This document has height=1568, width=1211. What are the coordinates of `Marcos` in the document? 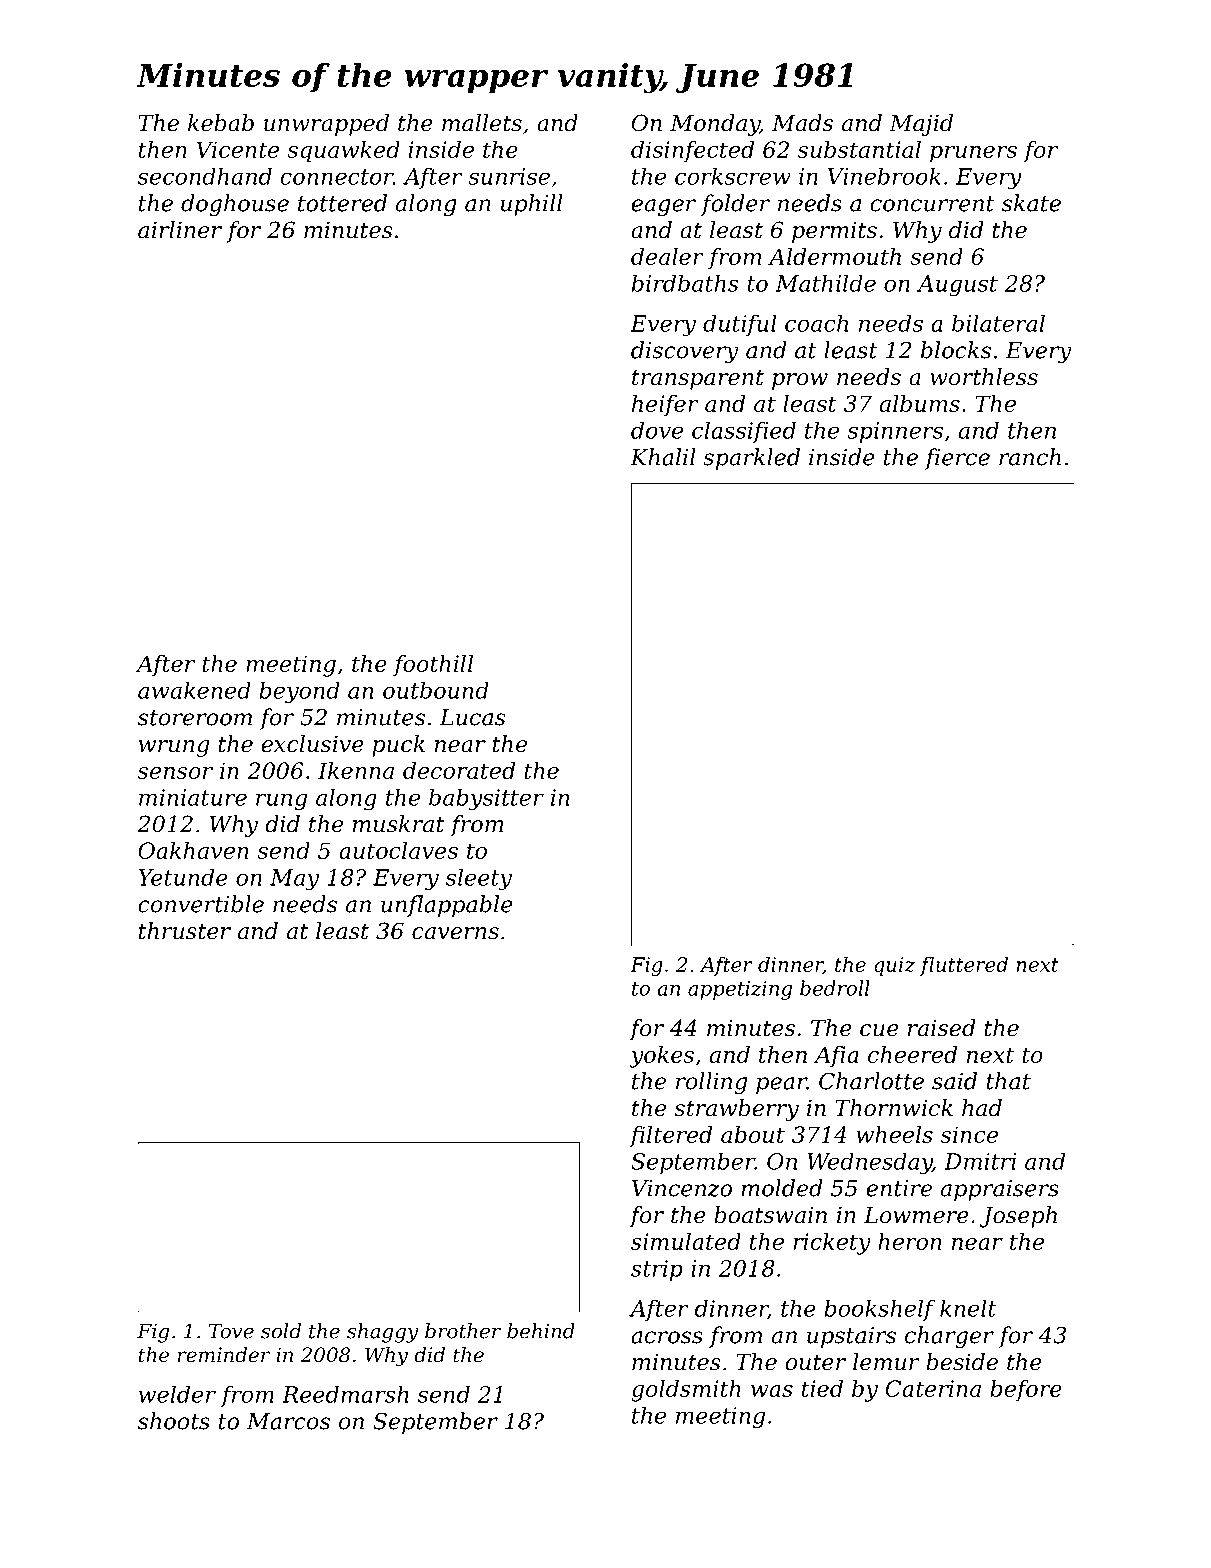 It's located at (288, 1421).
